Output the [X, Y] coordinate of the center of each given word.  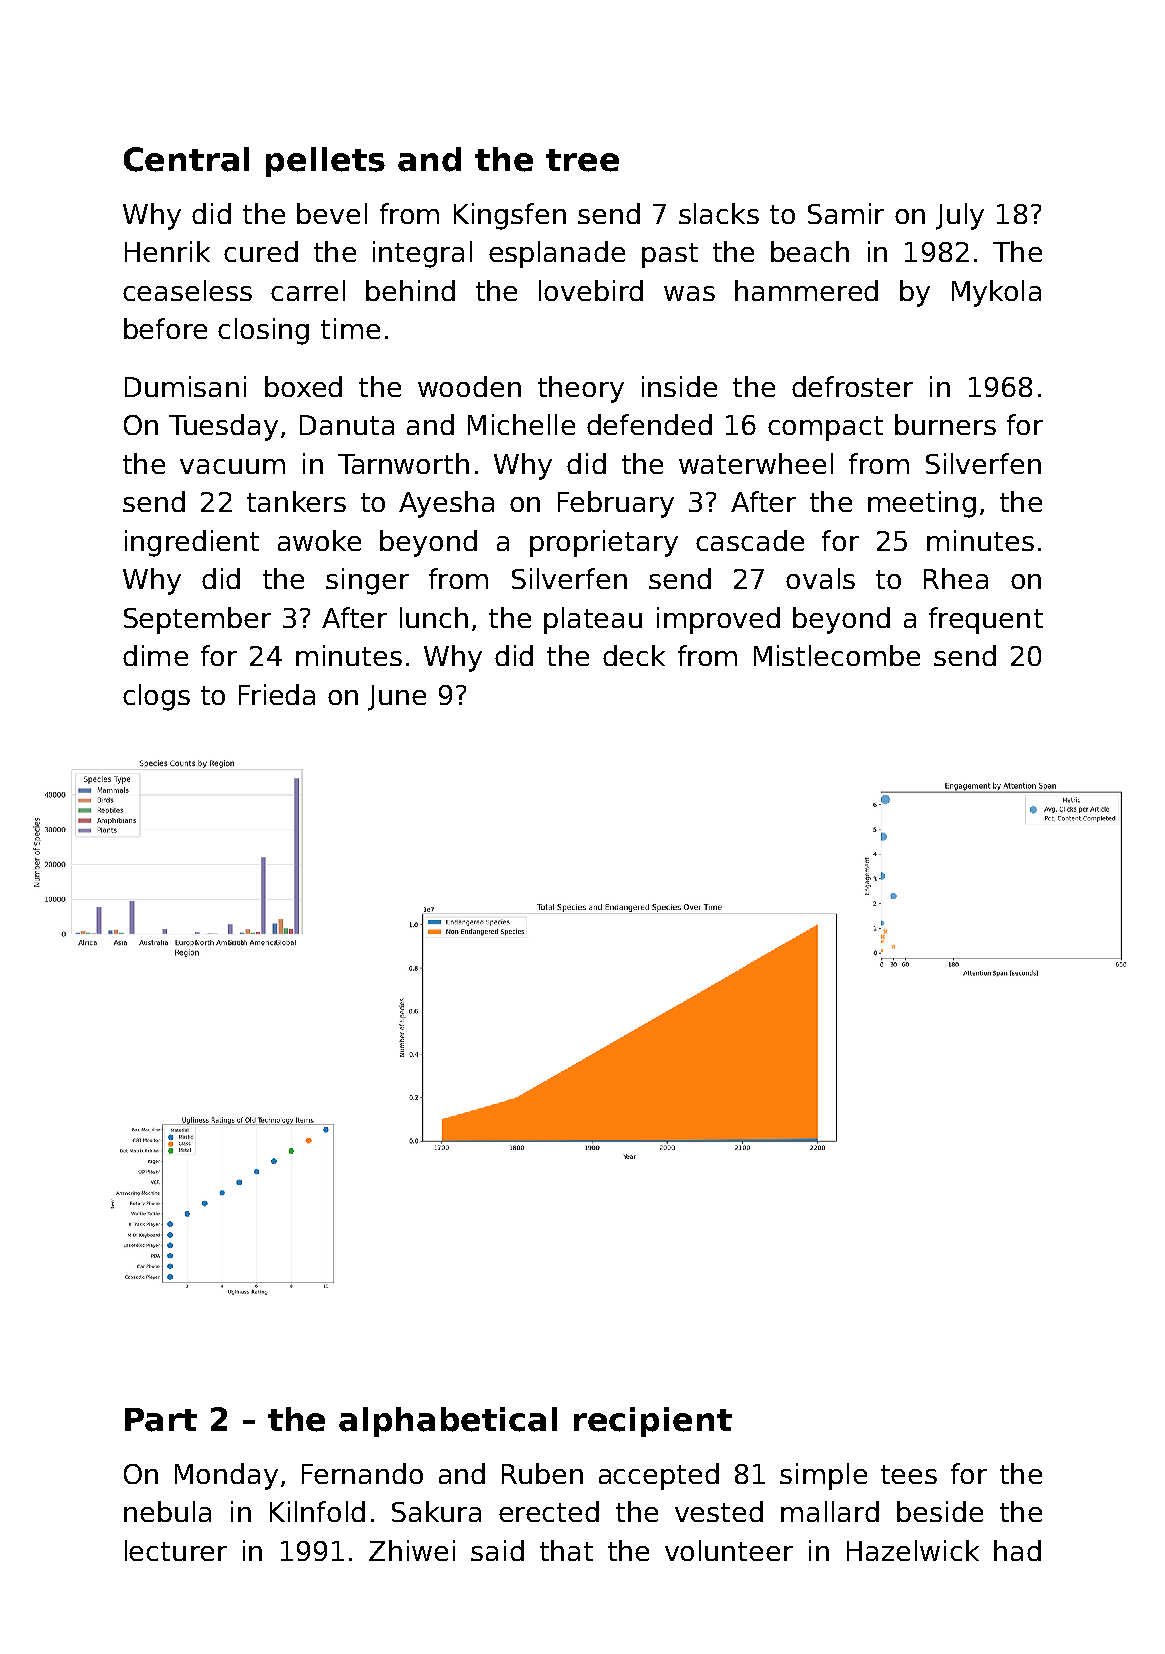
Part [161, 1420]
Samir [846, 213]
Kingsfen [510, 216]
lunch [434, 617]
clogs [156, 697]
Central [186, 159]
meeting [922, 504]
